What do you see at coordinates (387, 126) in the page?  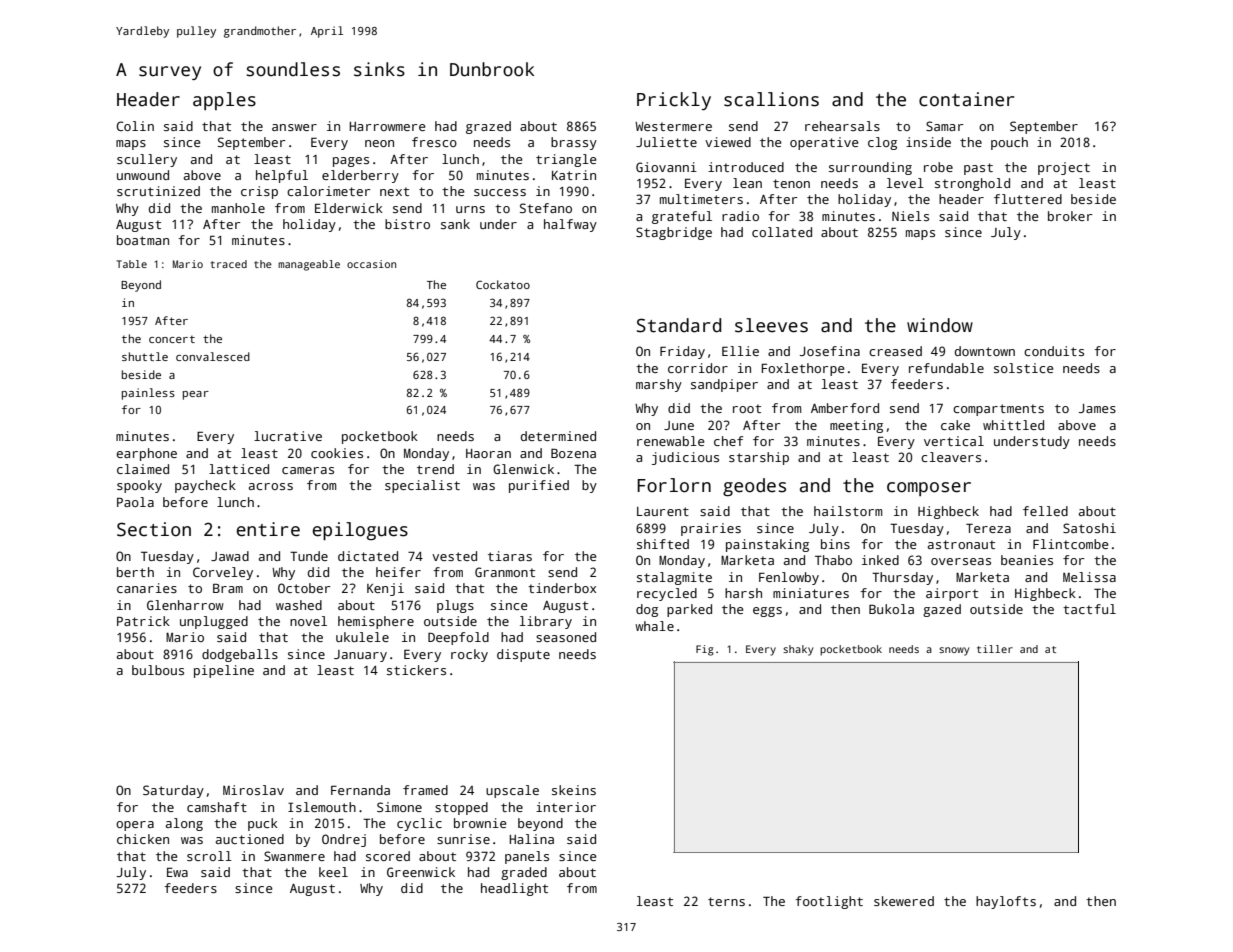 I see `Harrowmere` at bounding box center [387, 126].
